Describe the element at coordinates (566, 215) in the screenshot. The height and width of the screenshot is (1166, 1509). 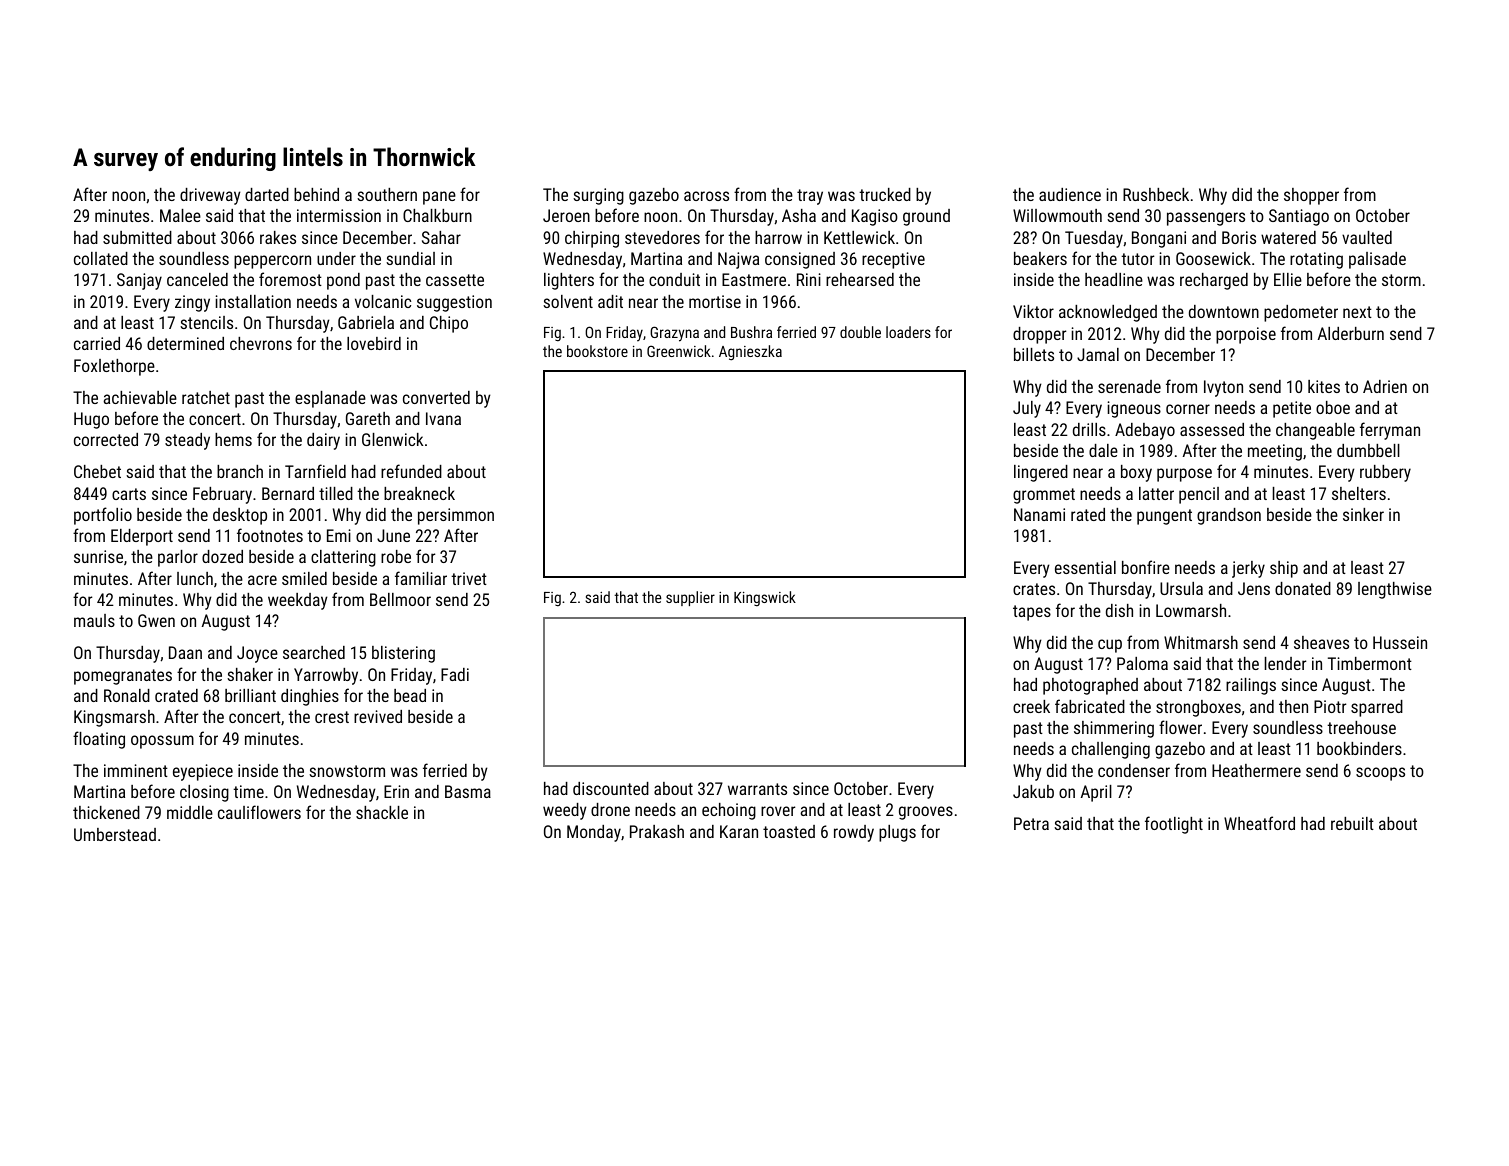
I see `Jeroen` at that location.
